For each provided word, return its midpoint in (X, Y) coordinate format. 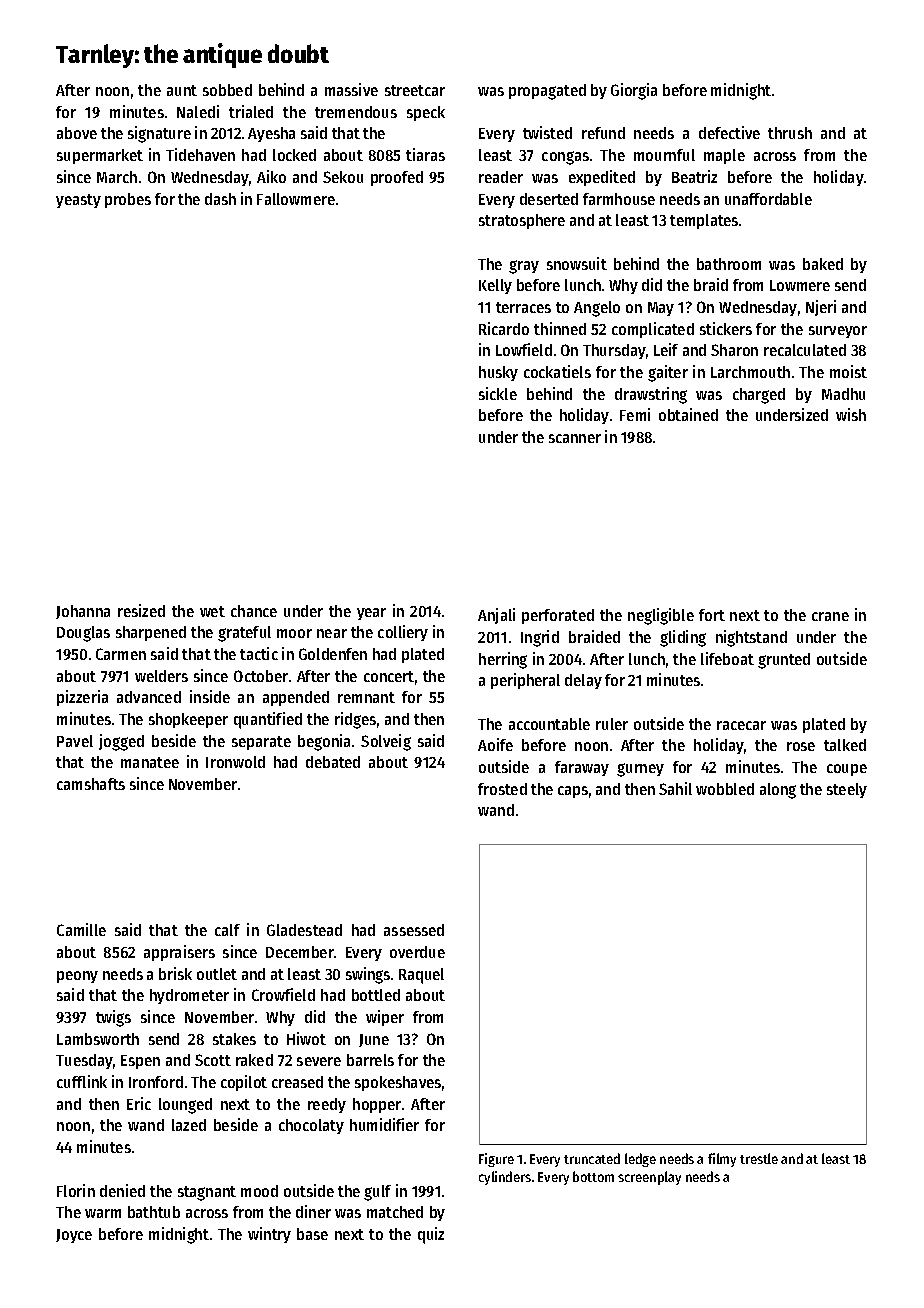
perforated (558, 616)
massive (351, 89)
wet (212, 611)
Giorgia (634, 91)
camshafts (91, 784)
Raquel (421, 976)
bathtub (154, 1212)
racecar (741, 725)
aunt (182, 90)
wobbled (725, 789)
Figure (496, 1160)
